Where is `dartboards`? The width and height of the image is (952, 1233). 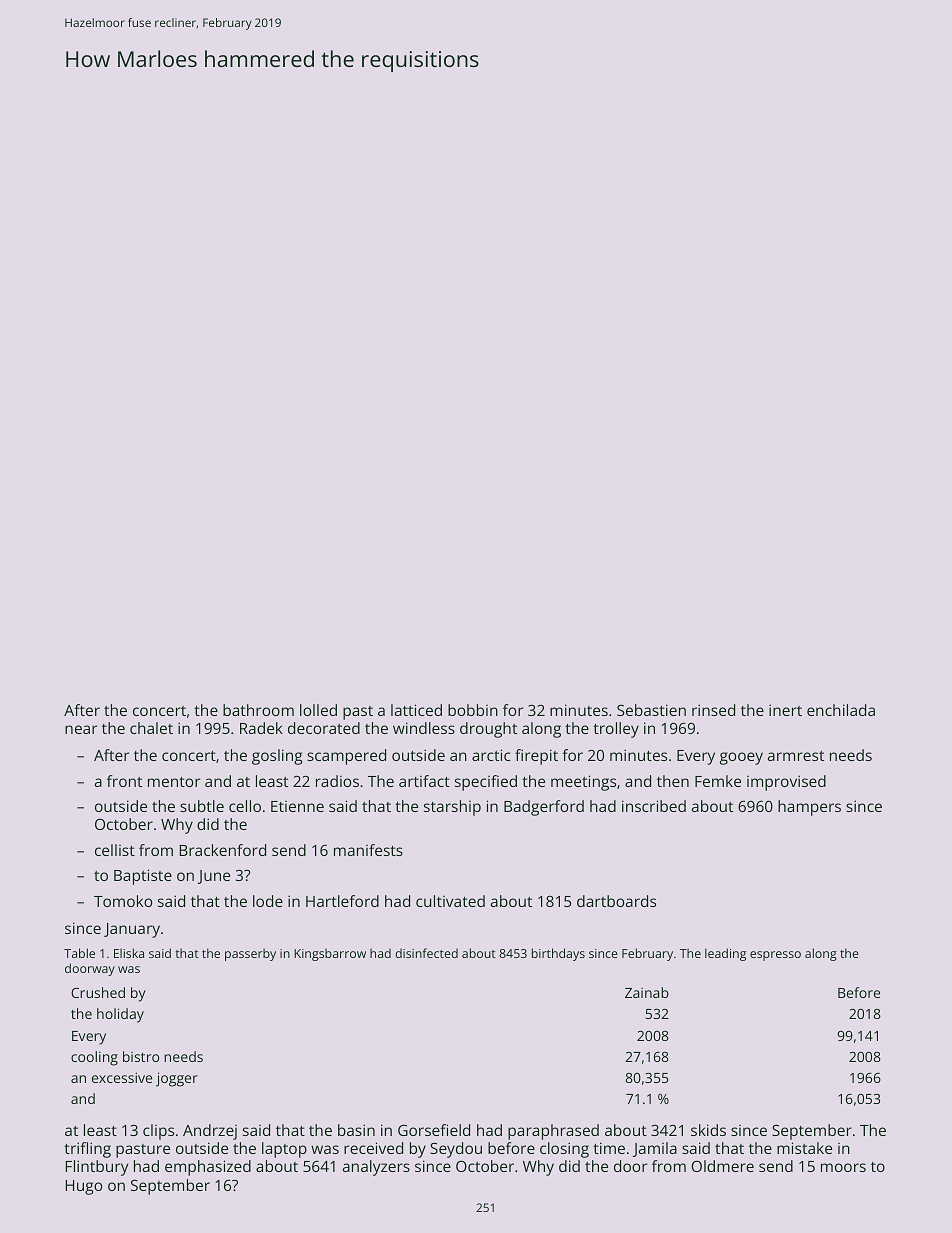
dartboards is located at coordinates (616, 901).
